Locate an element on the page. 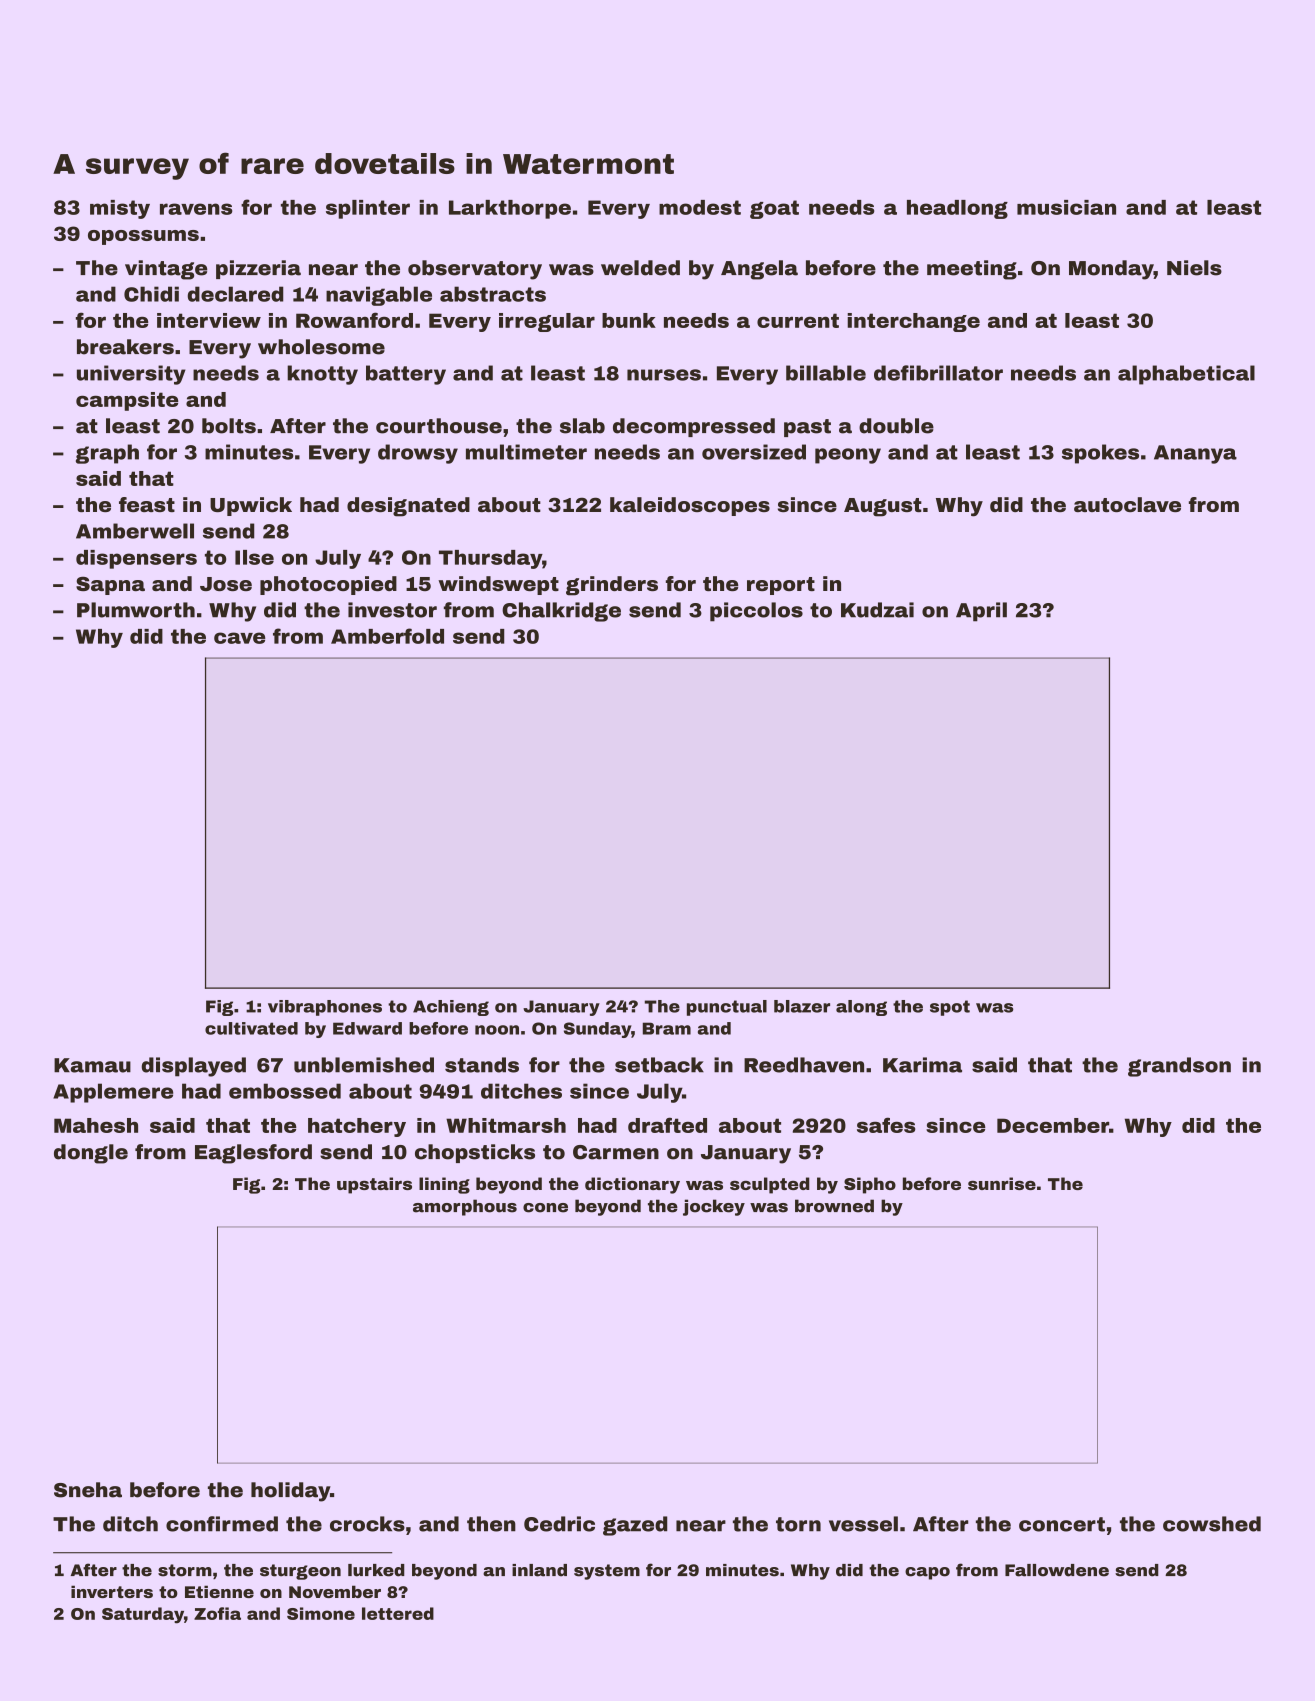 This page has width=1315, height=1701. lettered is located at coordinates (398, 1613).
